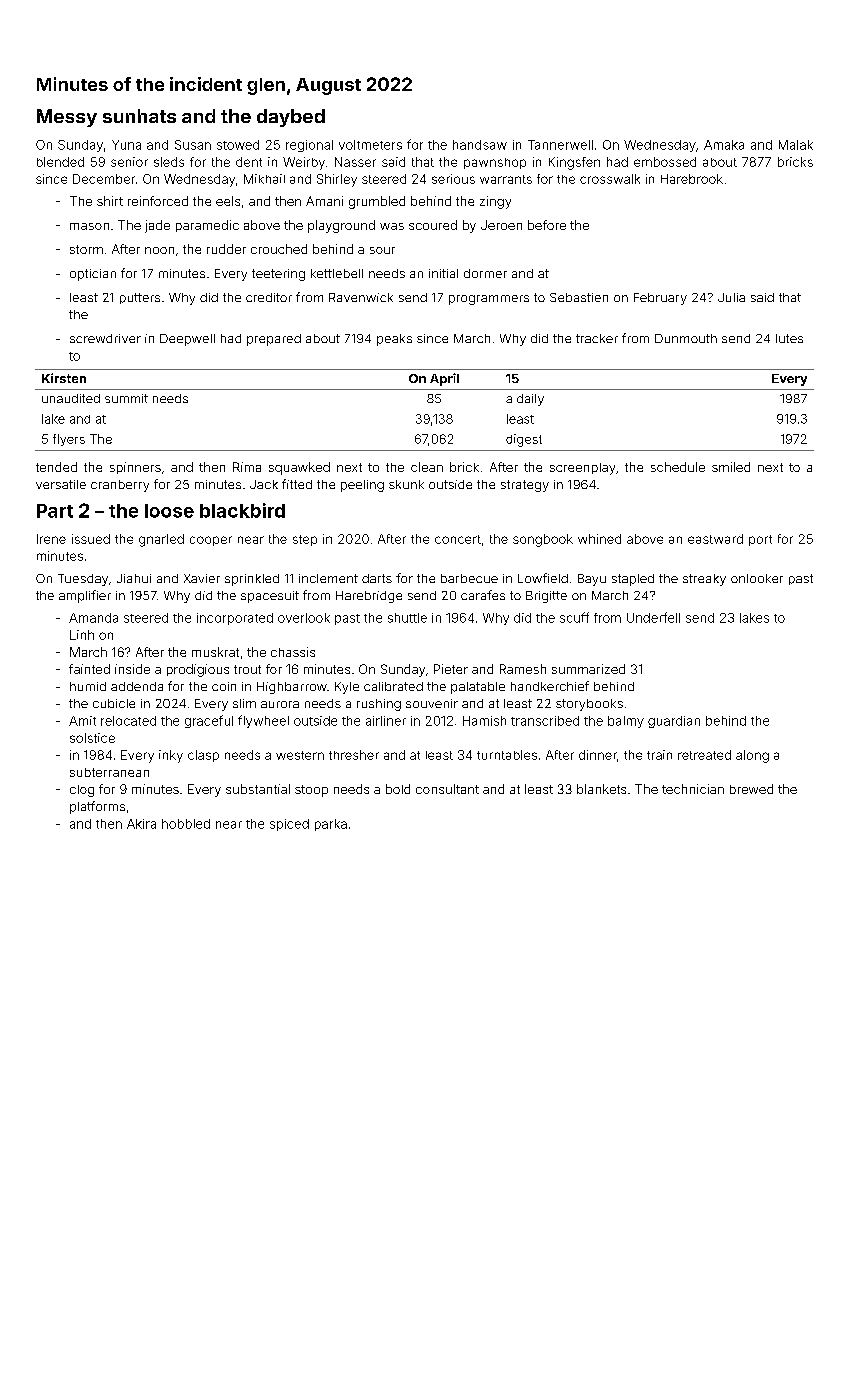 The height and width of the screenshot is (1400, 849). I want to click on storm, so click(86, 249).
